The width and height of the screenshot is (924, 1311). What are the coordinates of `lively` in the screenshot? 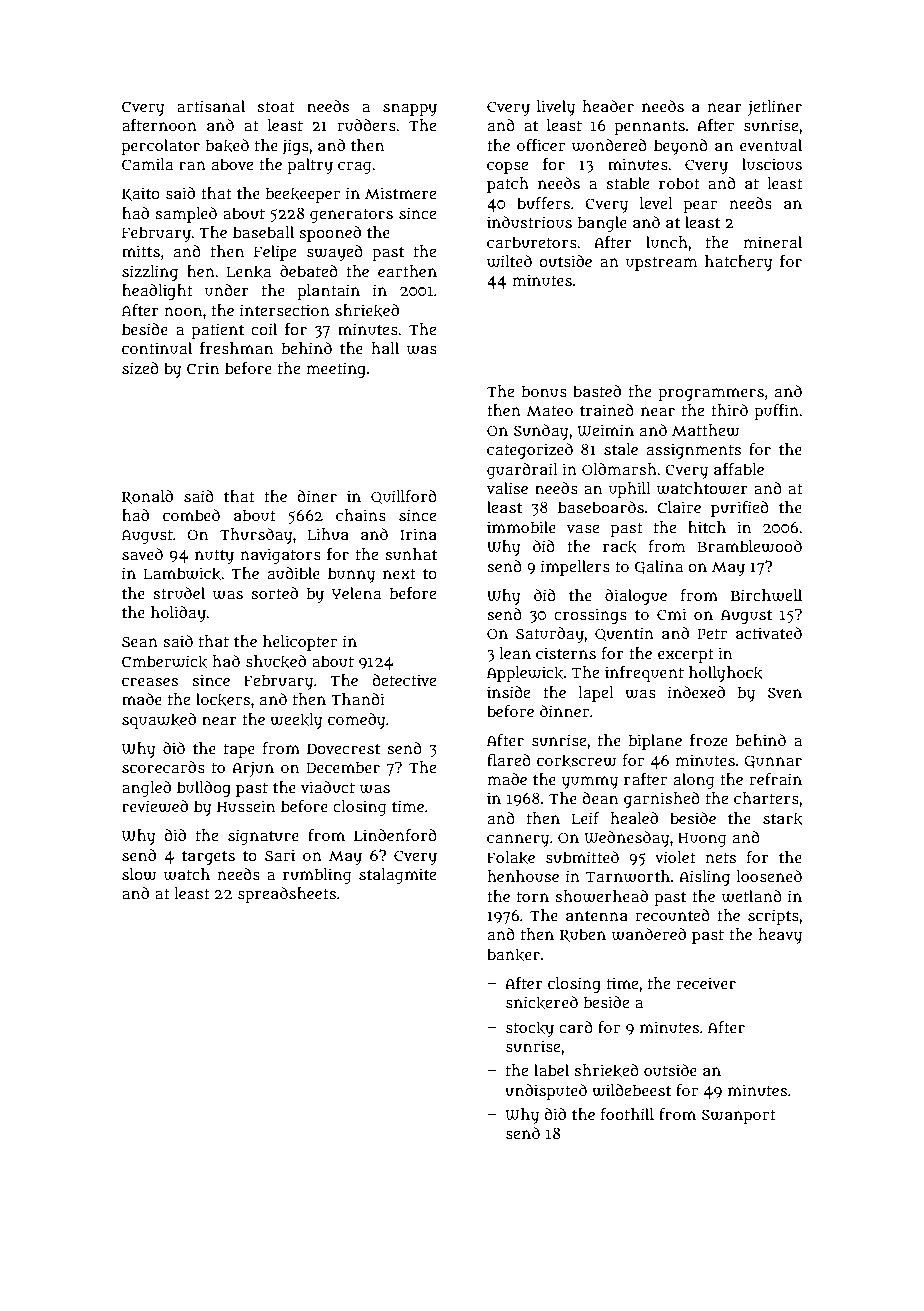 It's located at (556, 108).
